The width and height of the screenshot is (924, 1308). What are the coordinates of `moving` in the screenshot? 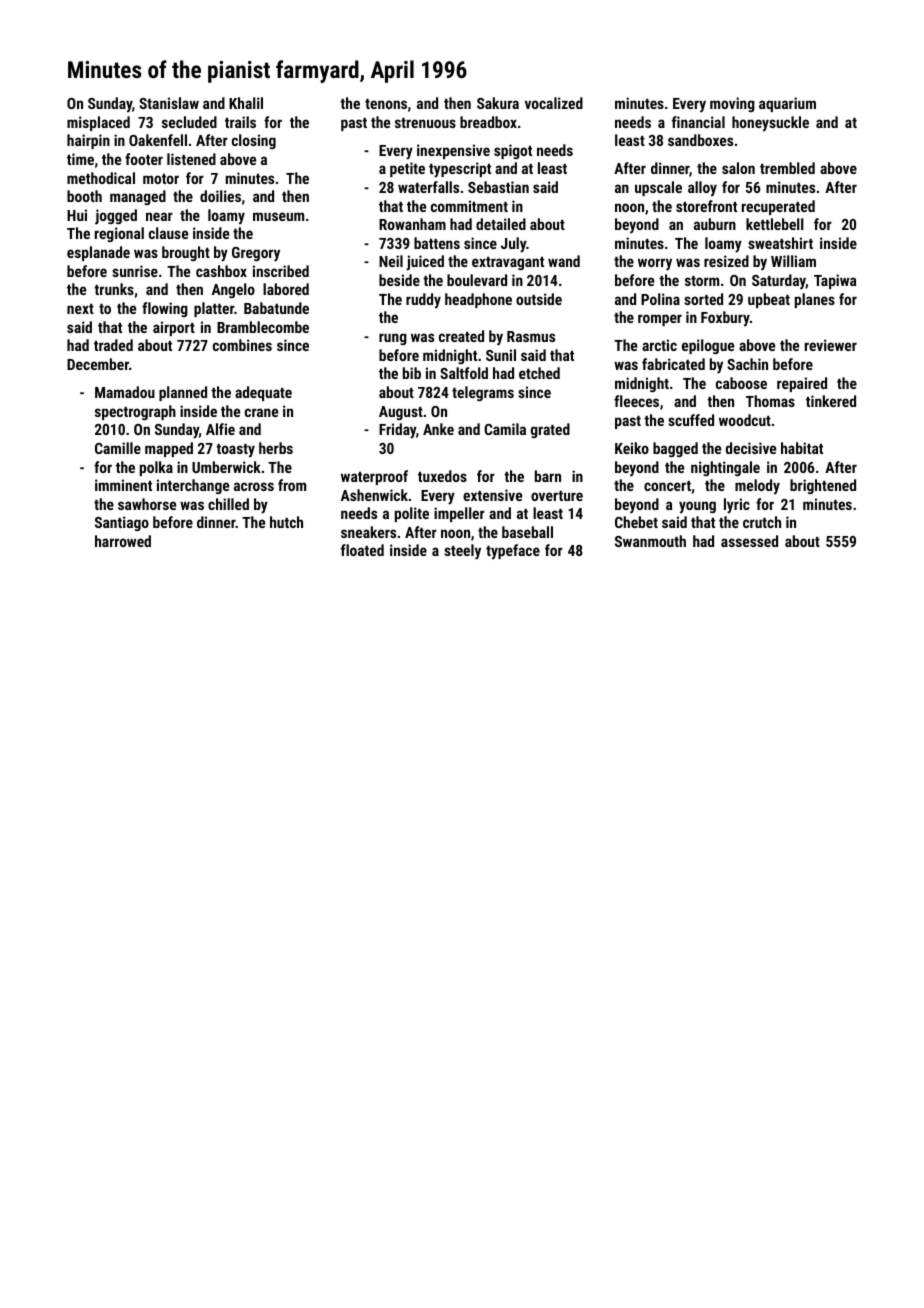 It's located at (732, 104).
